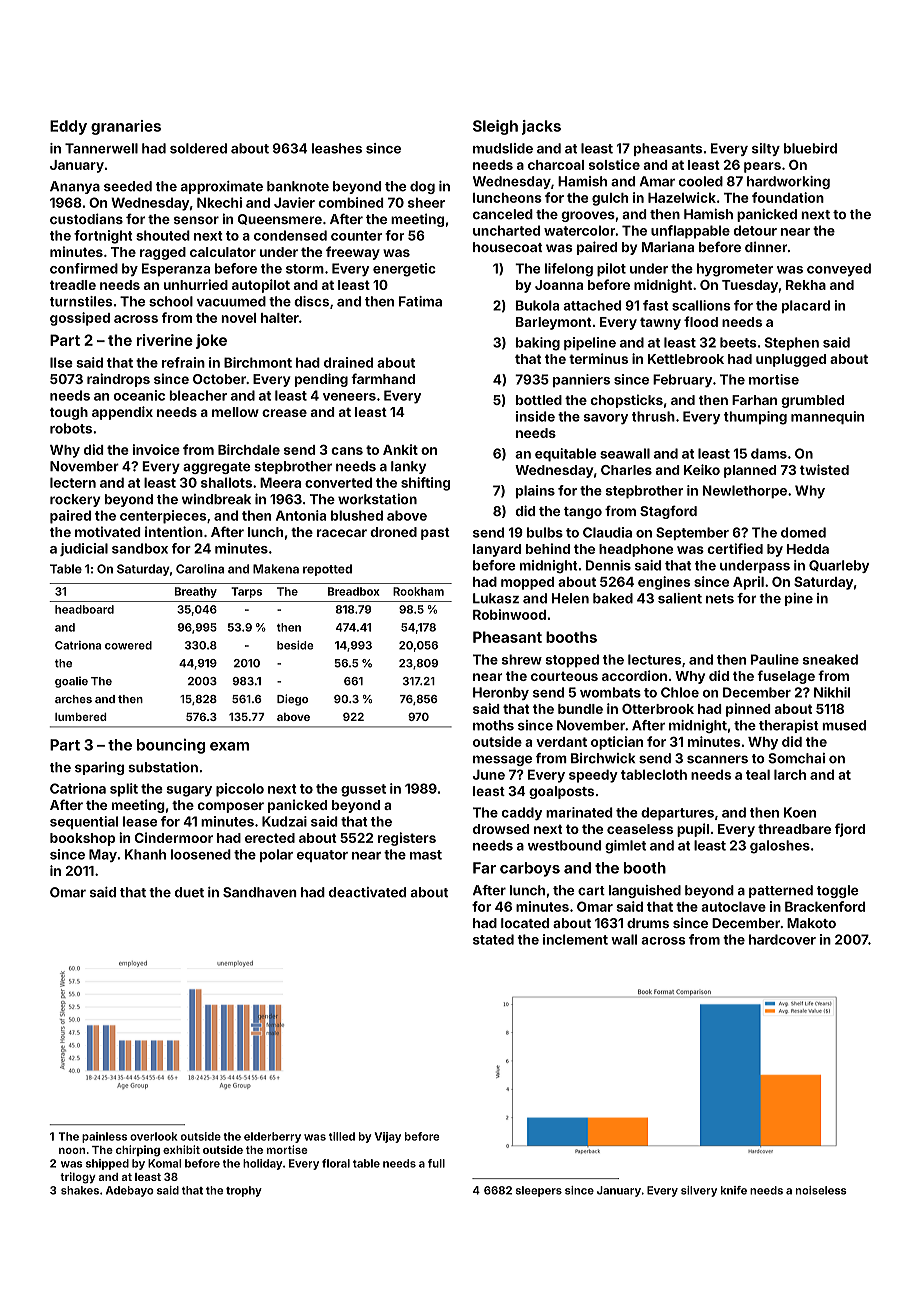 The height and width of the page is (1308, 924). Describe the element at coordinates (68, 127) in the page. I see `Eddy` at that location.
